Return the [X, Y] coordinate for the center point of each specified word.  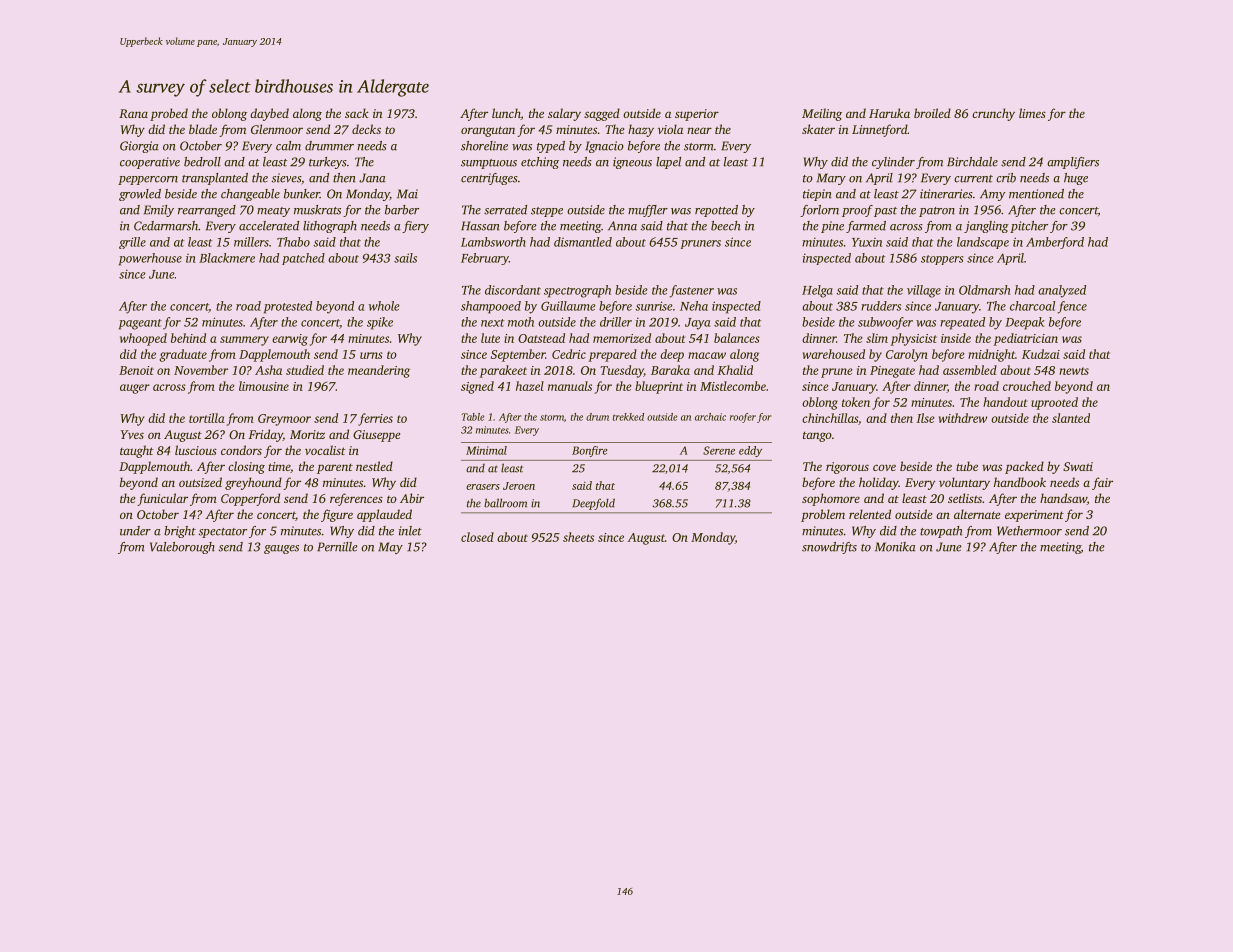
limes [1032, 113]
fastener [691, 291]
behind [188, 338]
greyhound [253, 483]
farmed [866, 227]
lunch [506, 113]
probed [169, 114]
